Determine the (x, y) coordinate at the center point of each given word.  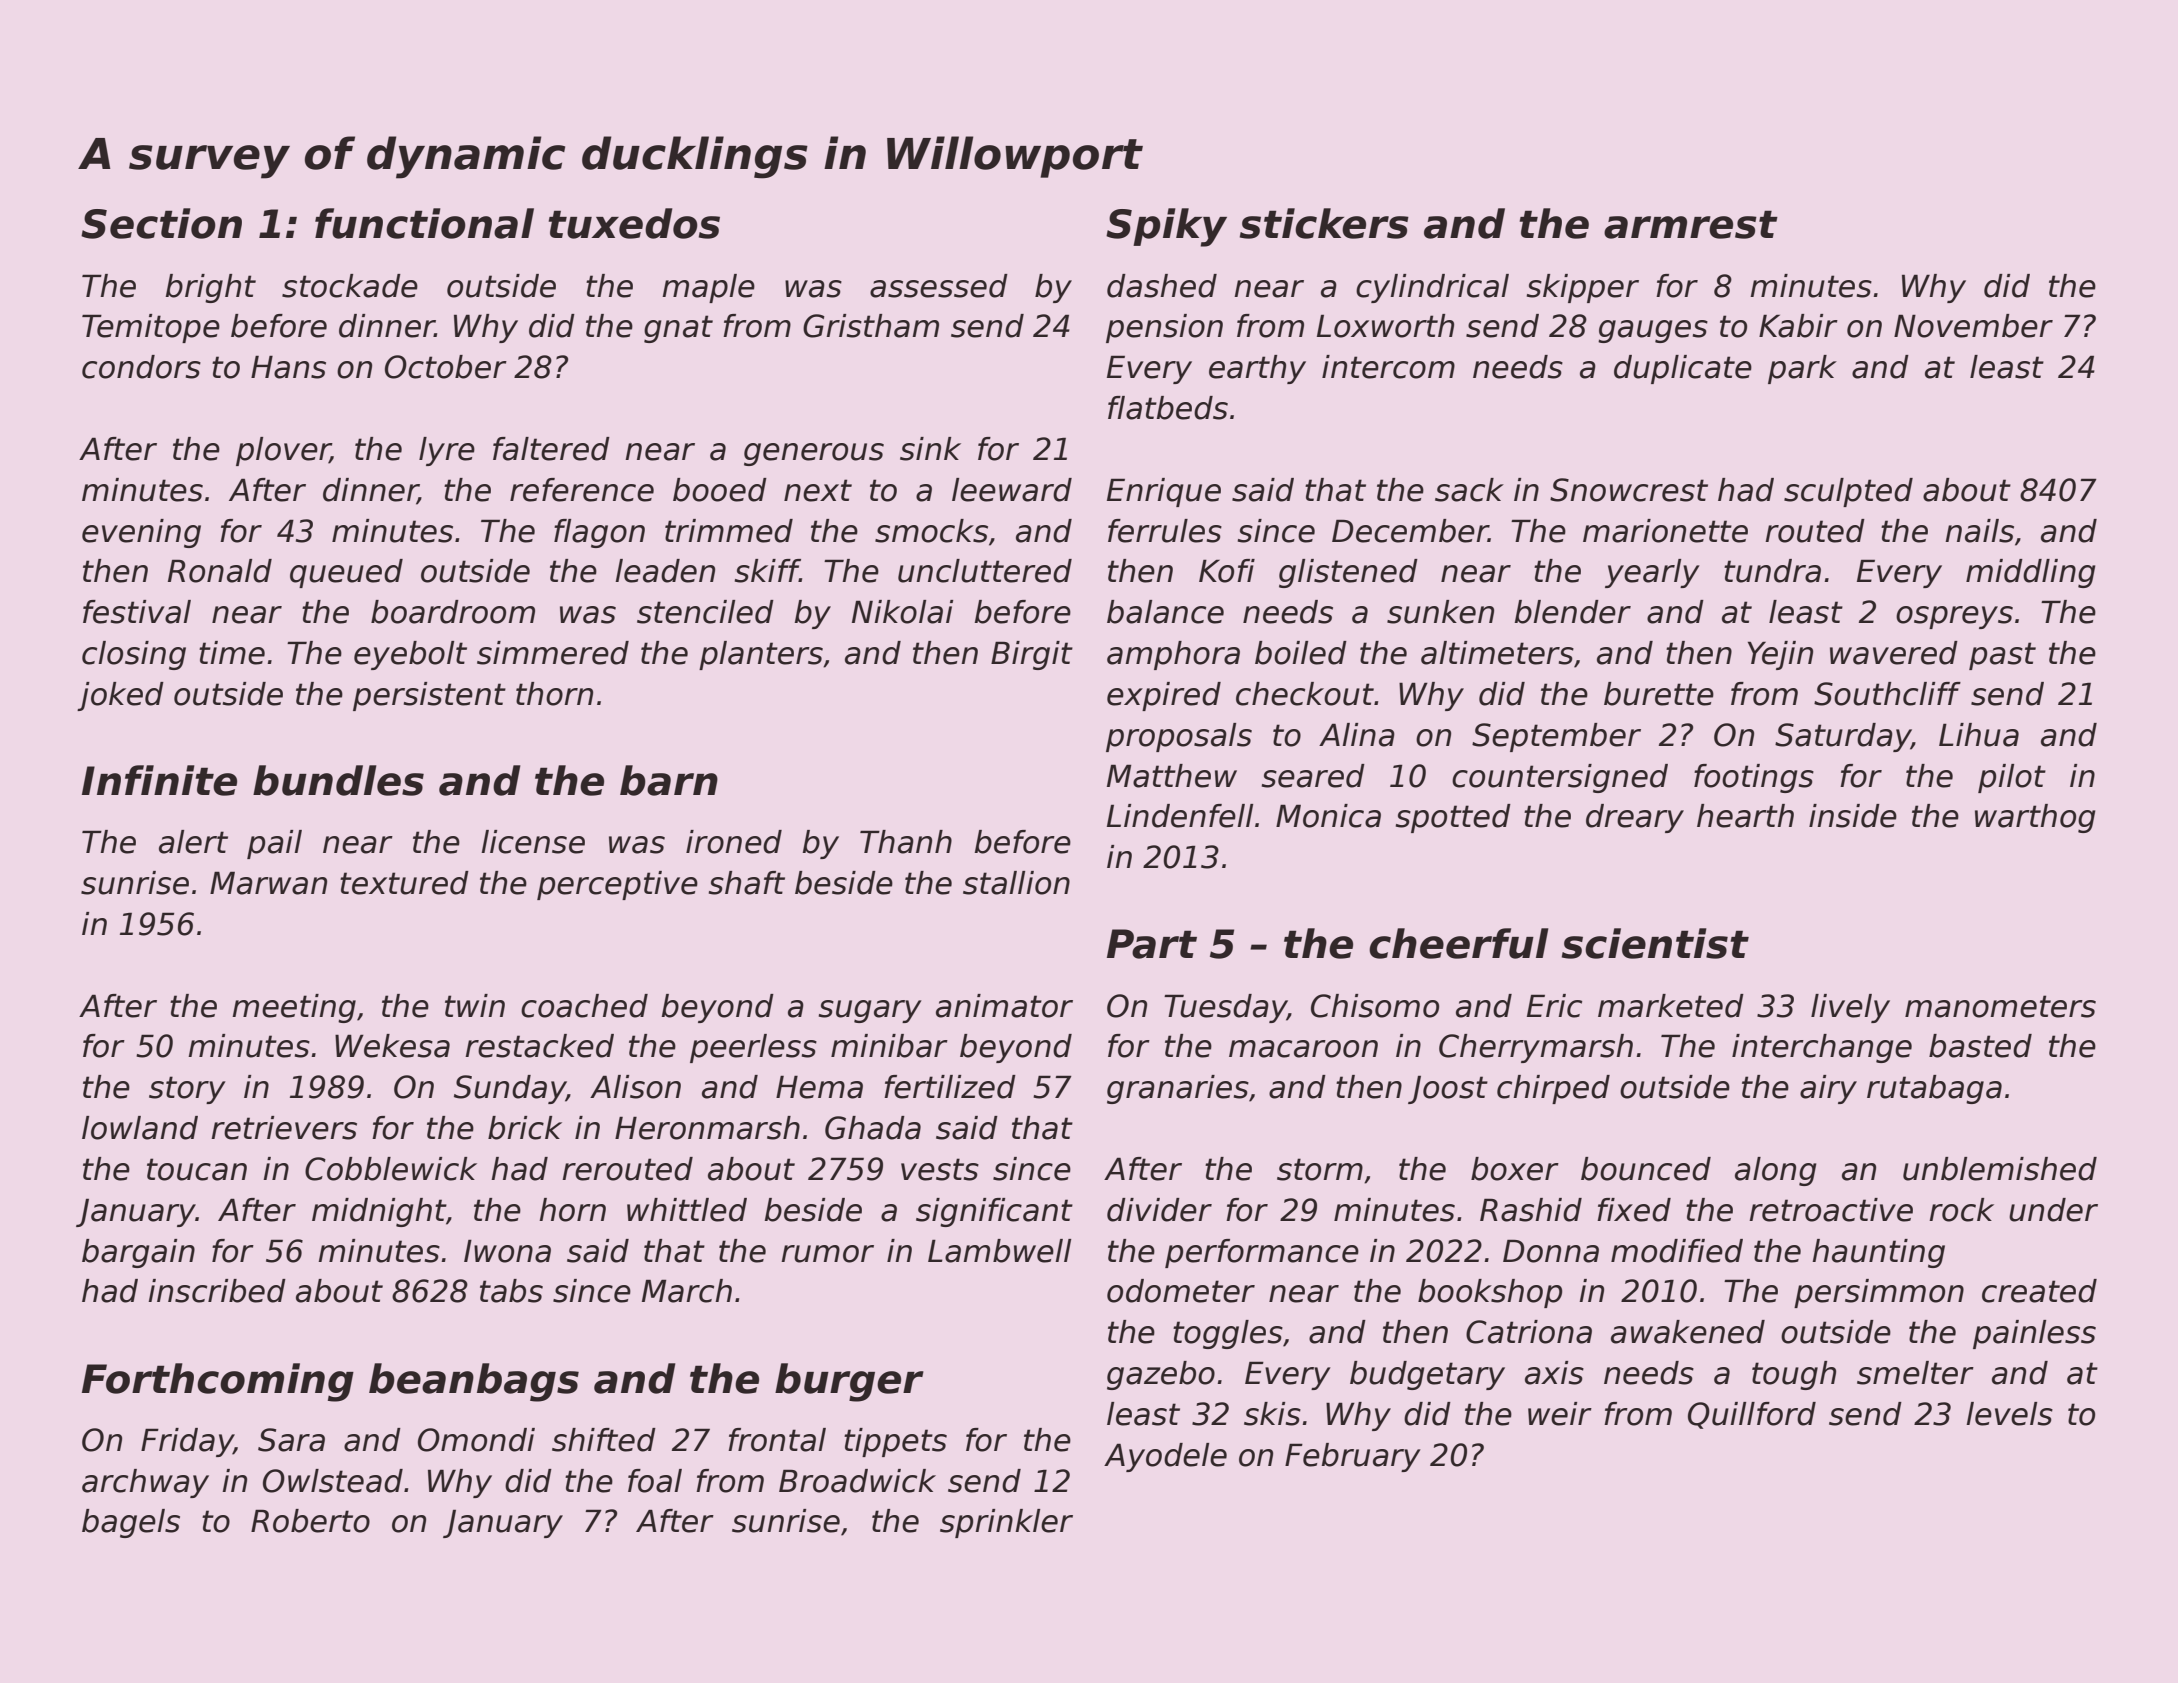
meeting (294, 1008)
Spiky (1166, 227)
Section (161, 223)
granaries (1178, 1089)
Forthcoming (218, 1382)
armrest (1691, 224)
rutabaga (1934, 1089)
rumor (827, 1254)
